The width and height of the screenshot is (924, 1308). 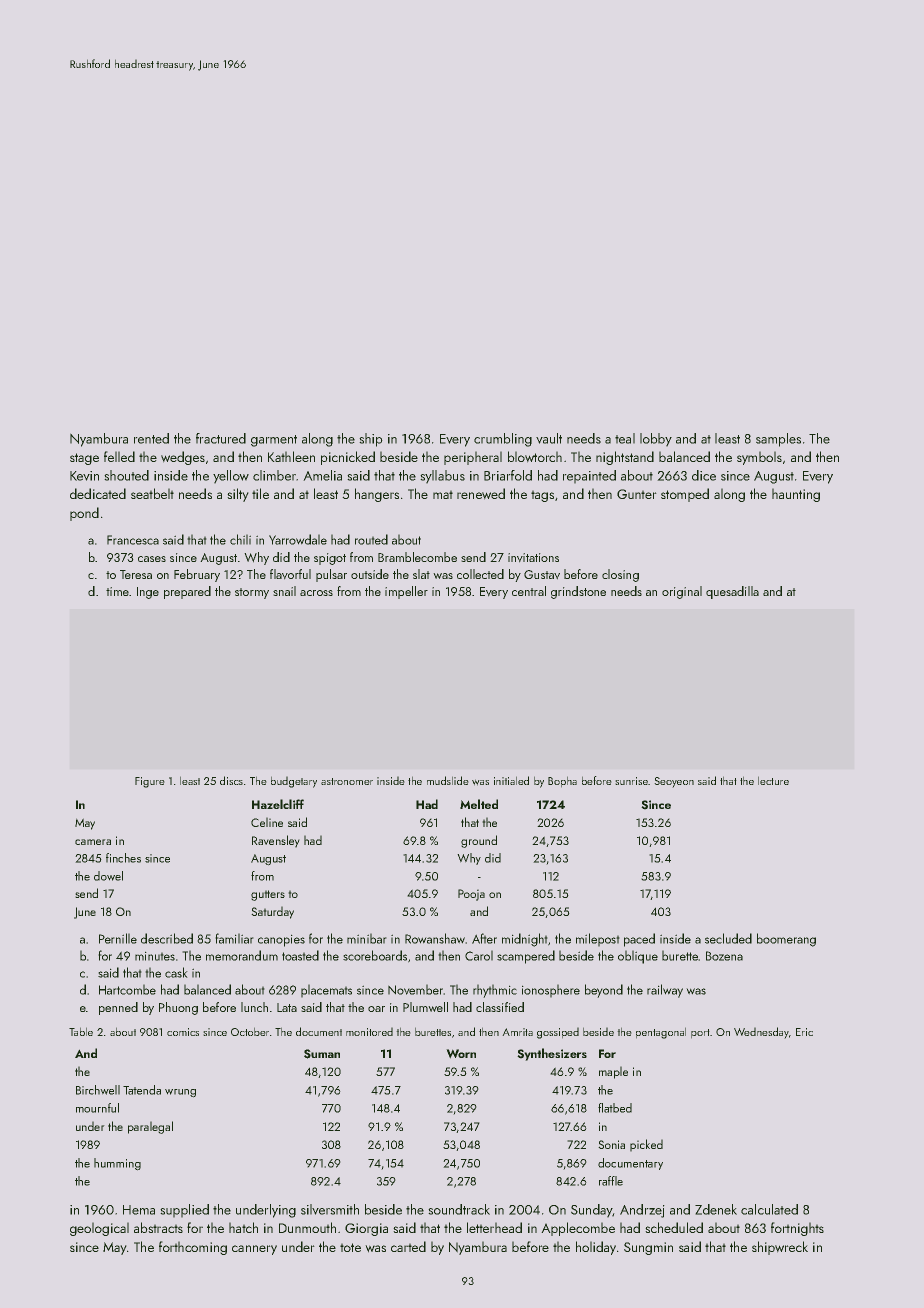 I want to click on Wednesday, so click(x=761, y=1033).
